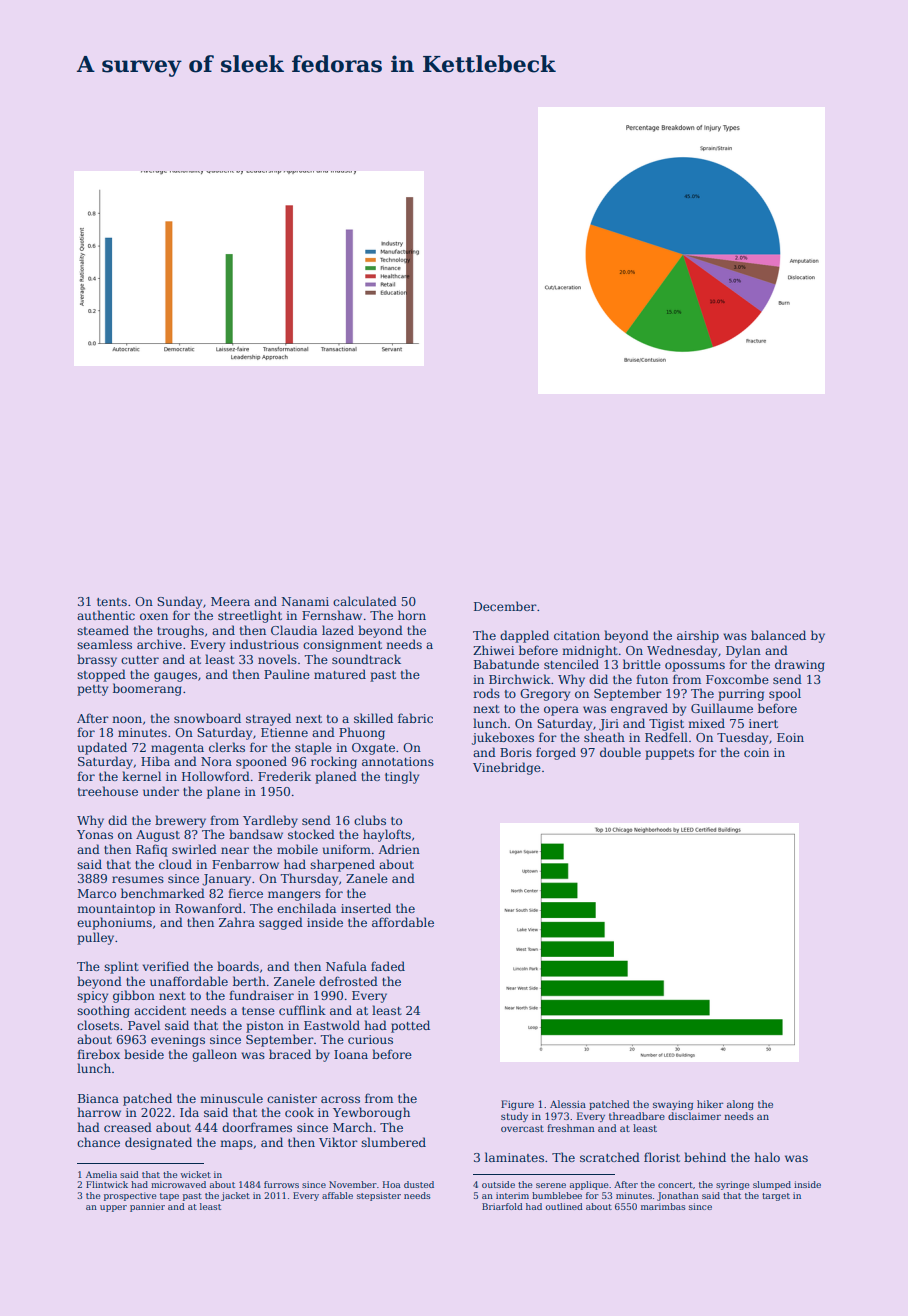 The image size is (908, 1316). I want to click on Amelia, so click(101, 1174).
